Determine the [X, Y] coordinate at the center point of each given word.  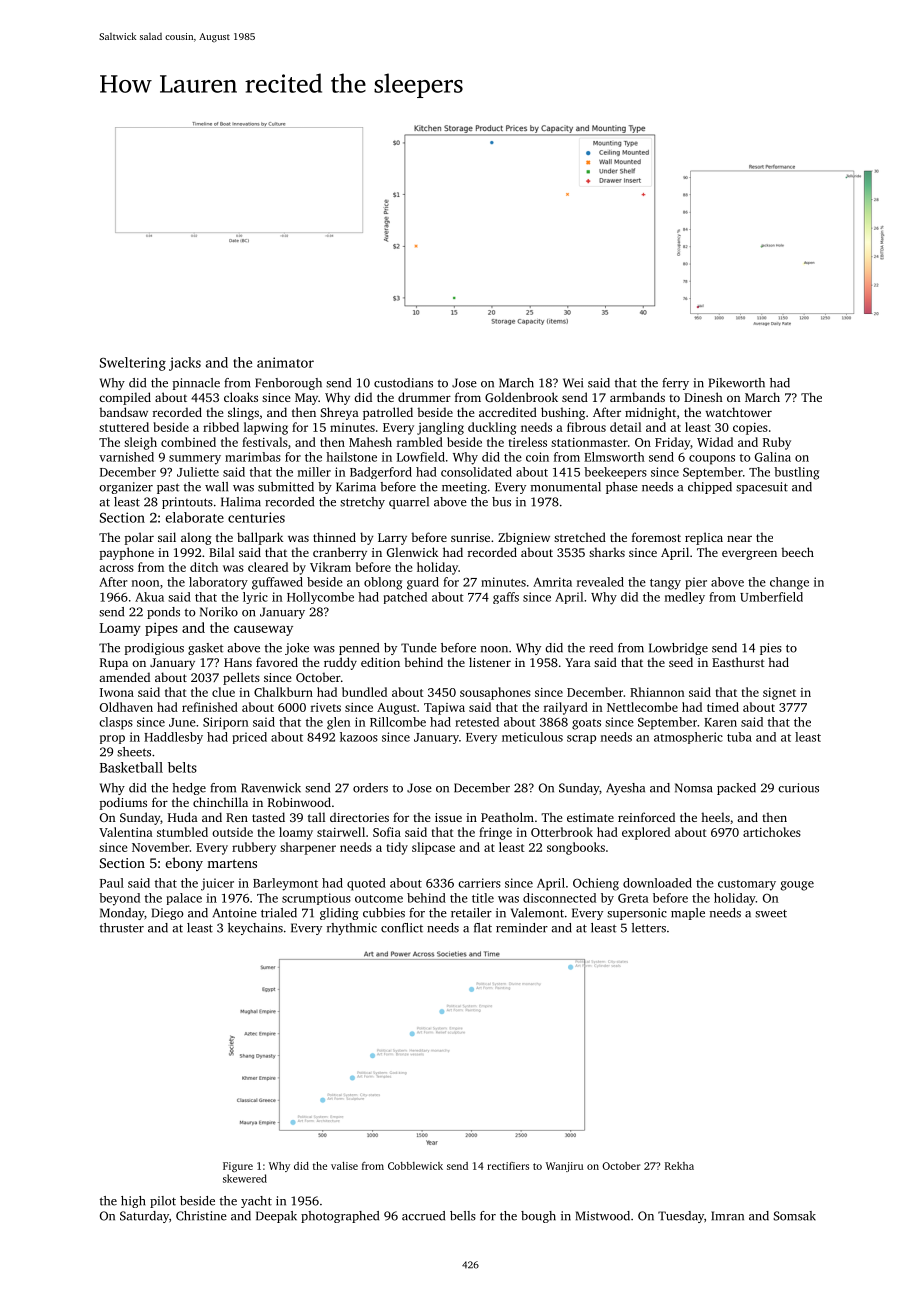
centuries [256, 517]
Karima [356, 487]
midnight [650, 413]
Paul [112, 883]
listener [490, 662]
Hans [238, 662]
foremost [656, 537]
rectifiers [508, 1166]
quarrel [409, 503]
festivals [265, 442]
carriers [479, 883]
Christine [201, 1216]
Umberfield [771, 597]
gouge [797, 886]
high [133, 1202]
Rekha [679, 1166]
